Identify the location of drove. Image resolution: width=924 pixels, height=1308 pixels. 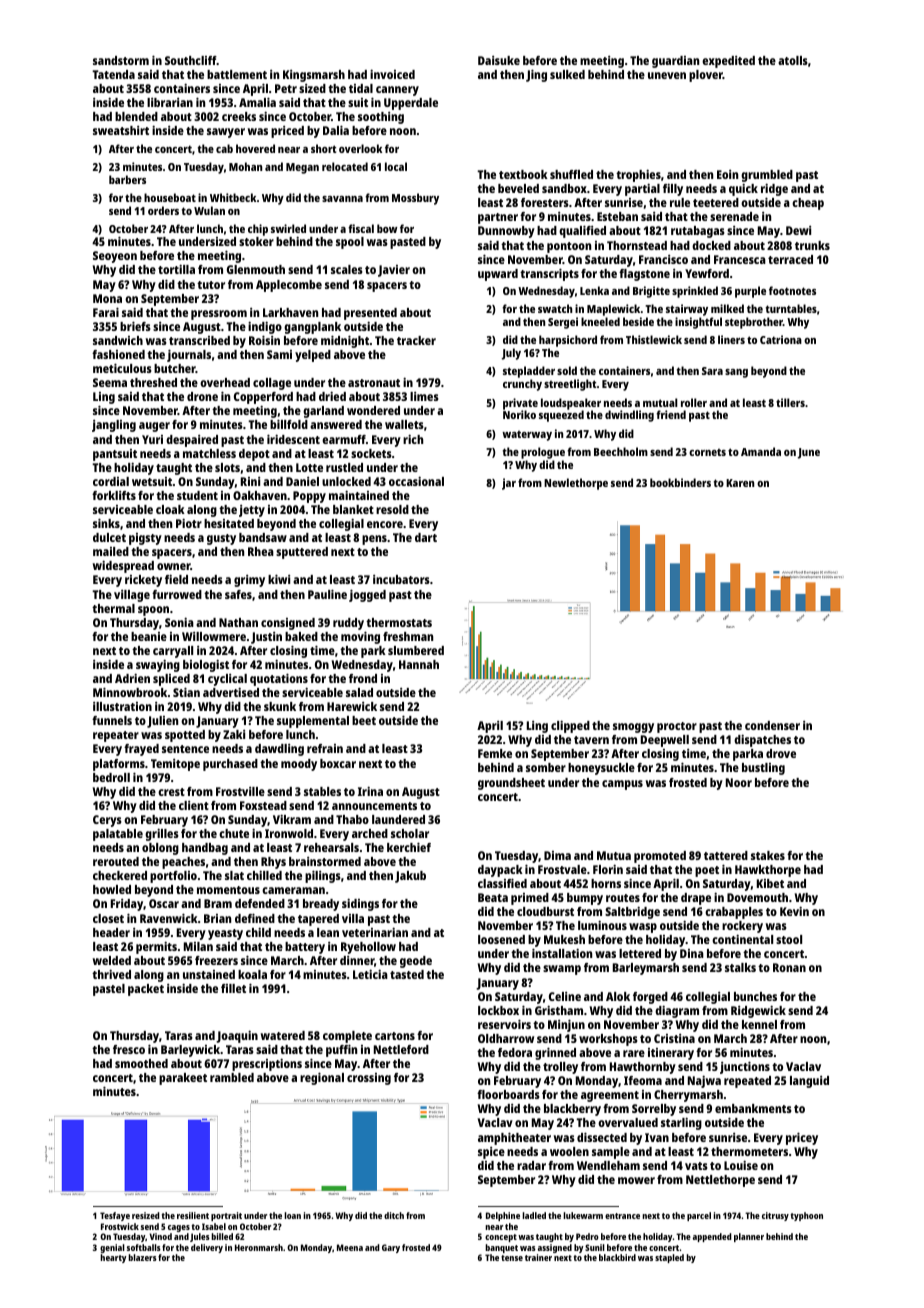
(781, 753).
